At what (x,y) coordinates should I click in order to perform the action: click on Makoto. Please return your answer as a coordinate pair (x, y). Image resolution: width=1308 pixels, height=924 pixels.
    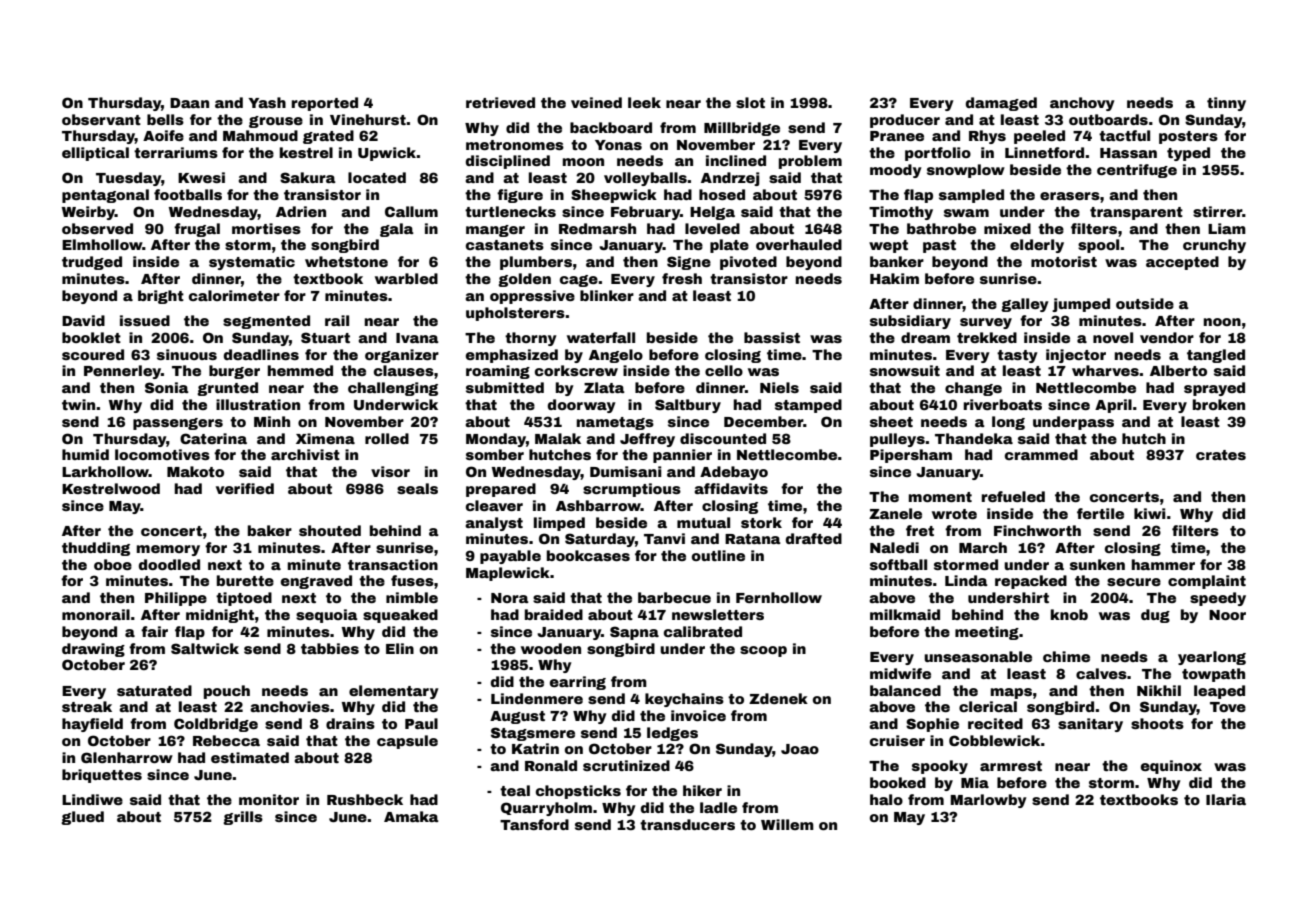
    Looking at the image, I should click on (195, 471).
